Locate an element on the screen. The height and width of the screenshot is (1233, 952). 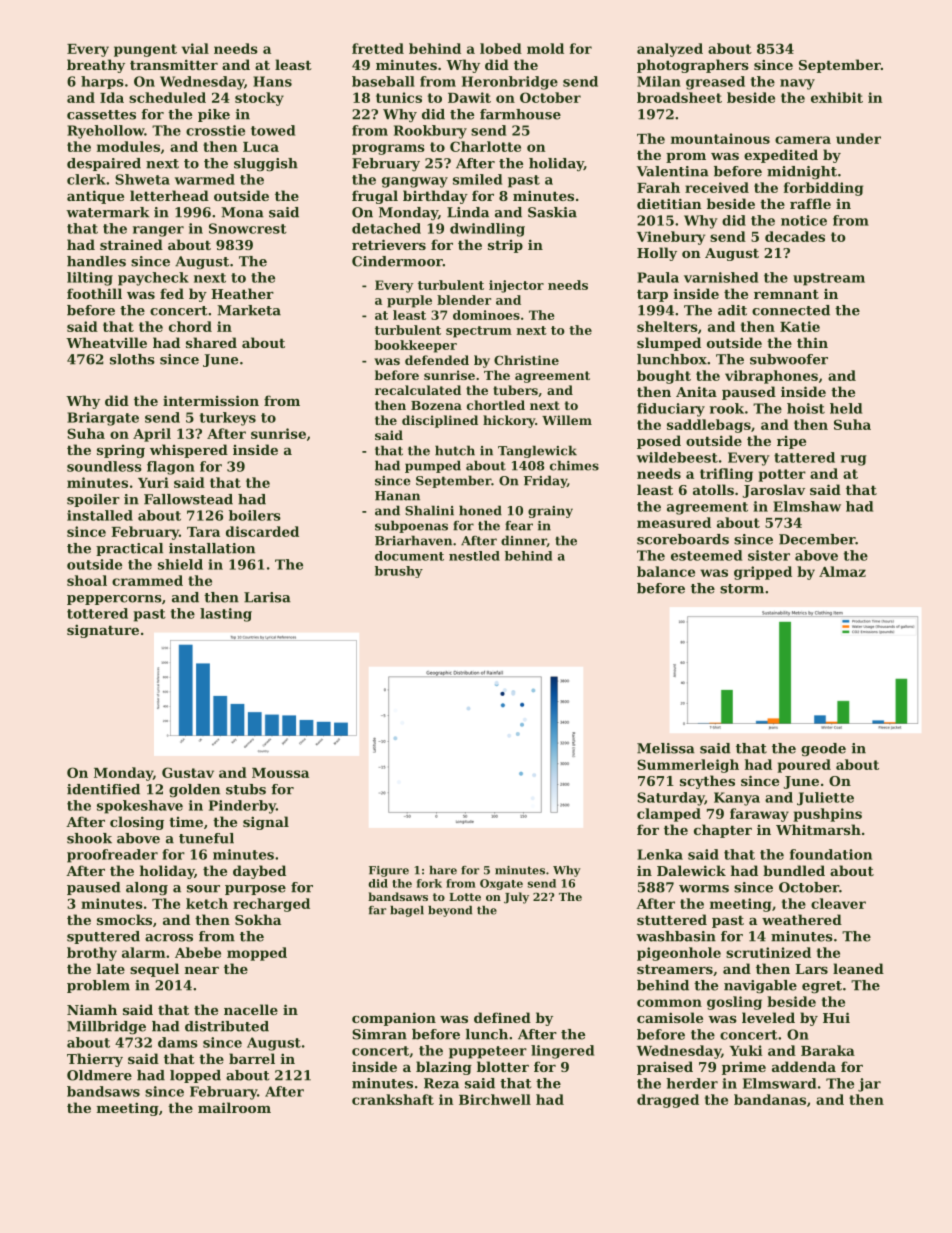
dinner is located at coordinates (524, 541).
